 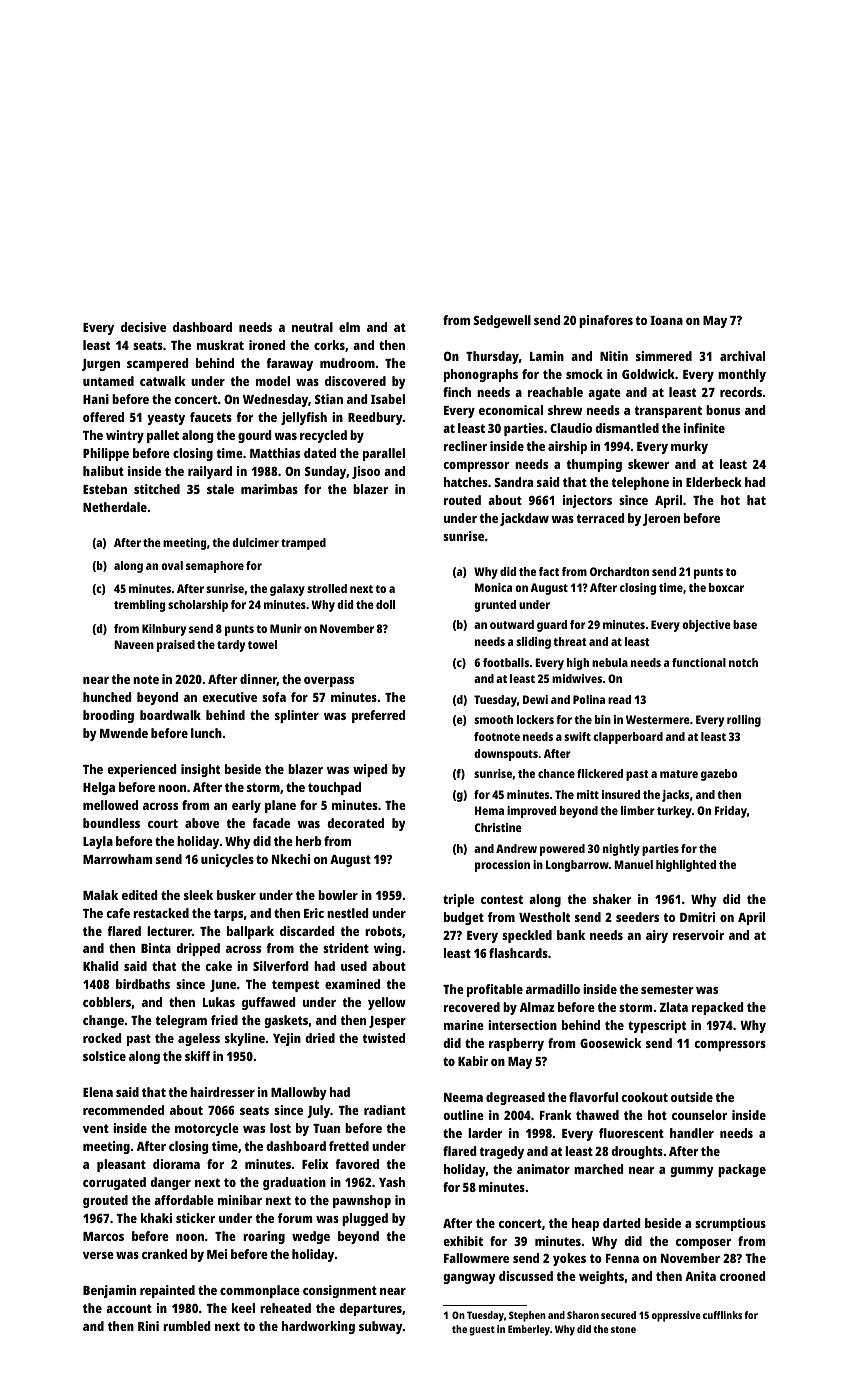 What do you see at coordinates (726, 587) in the screenshot?
I see `boxcar` at bounding box center [726, 587].
